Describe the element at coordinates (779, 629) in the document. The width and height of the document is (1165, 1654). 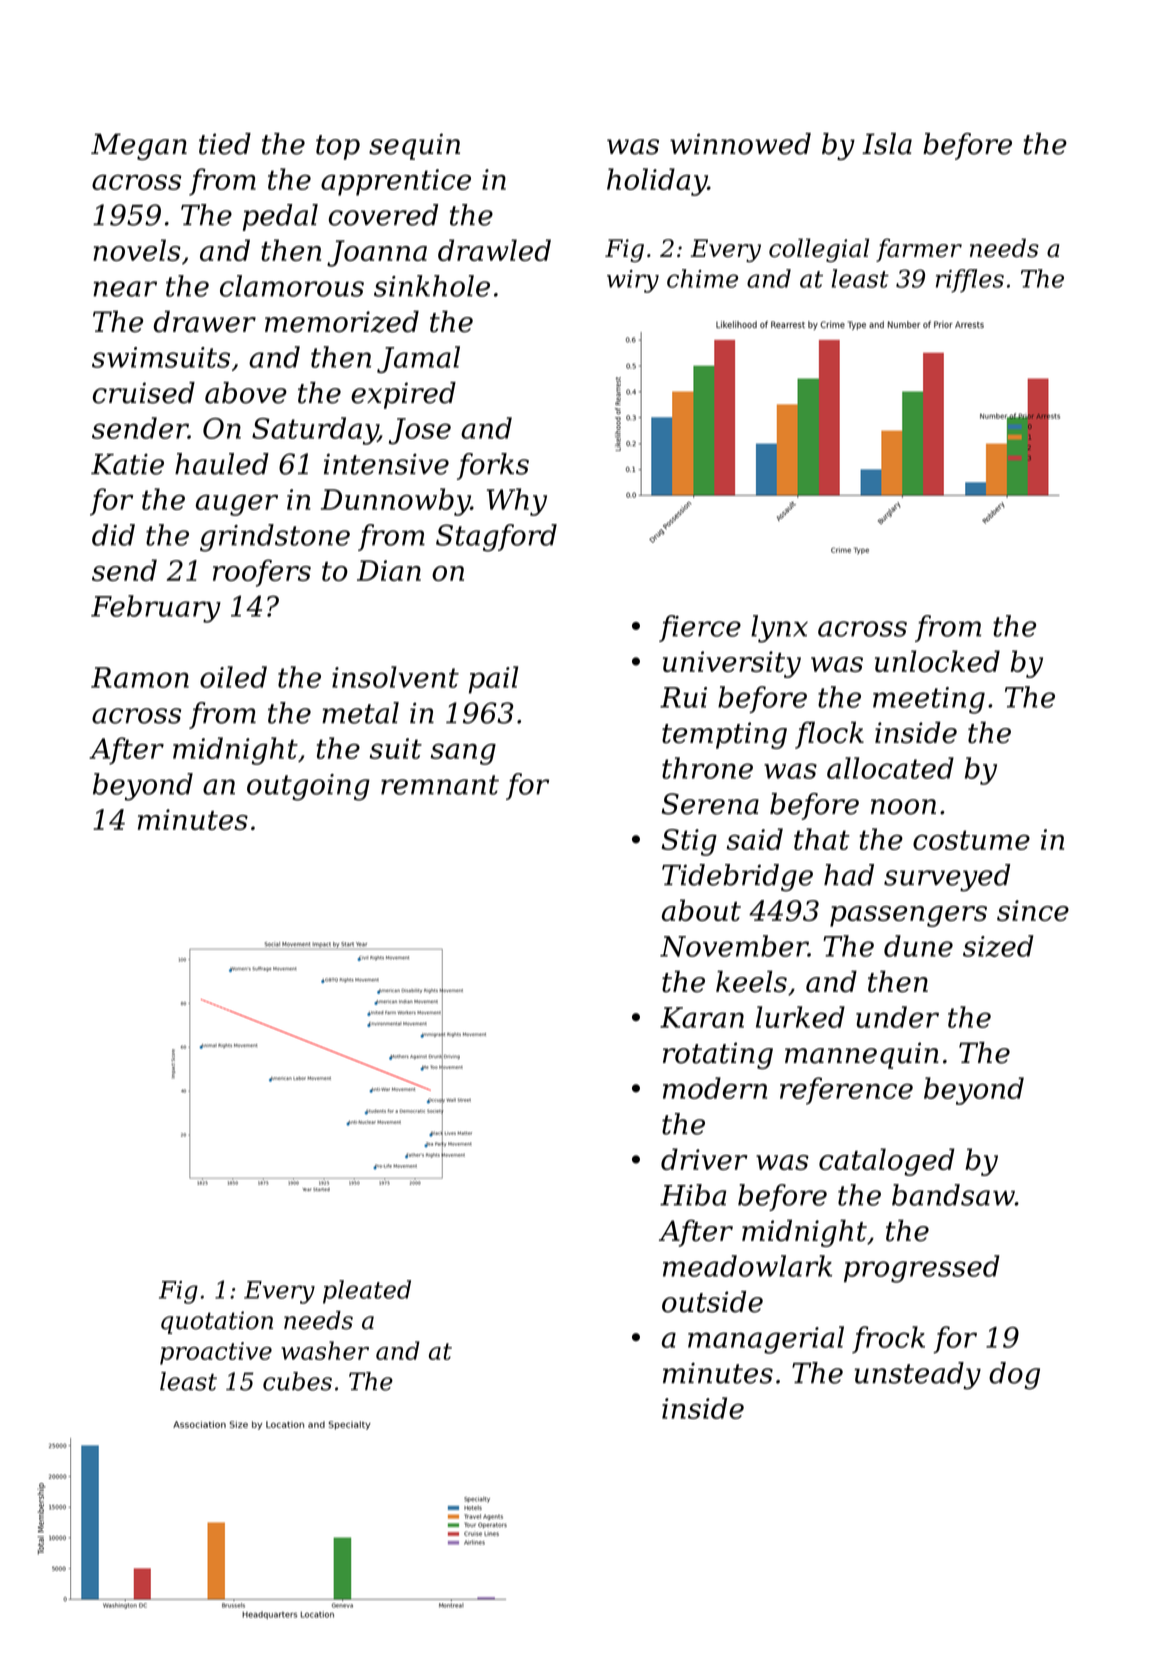
I see `lynx` at that location.
